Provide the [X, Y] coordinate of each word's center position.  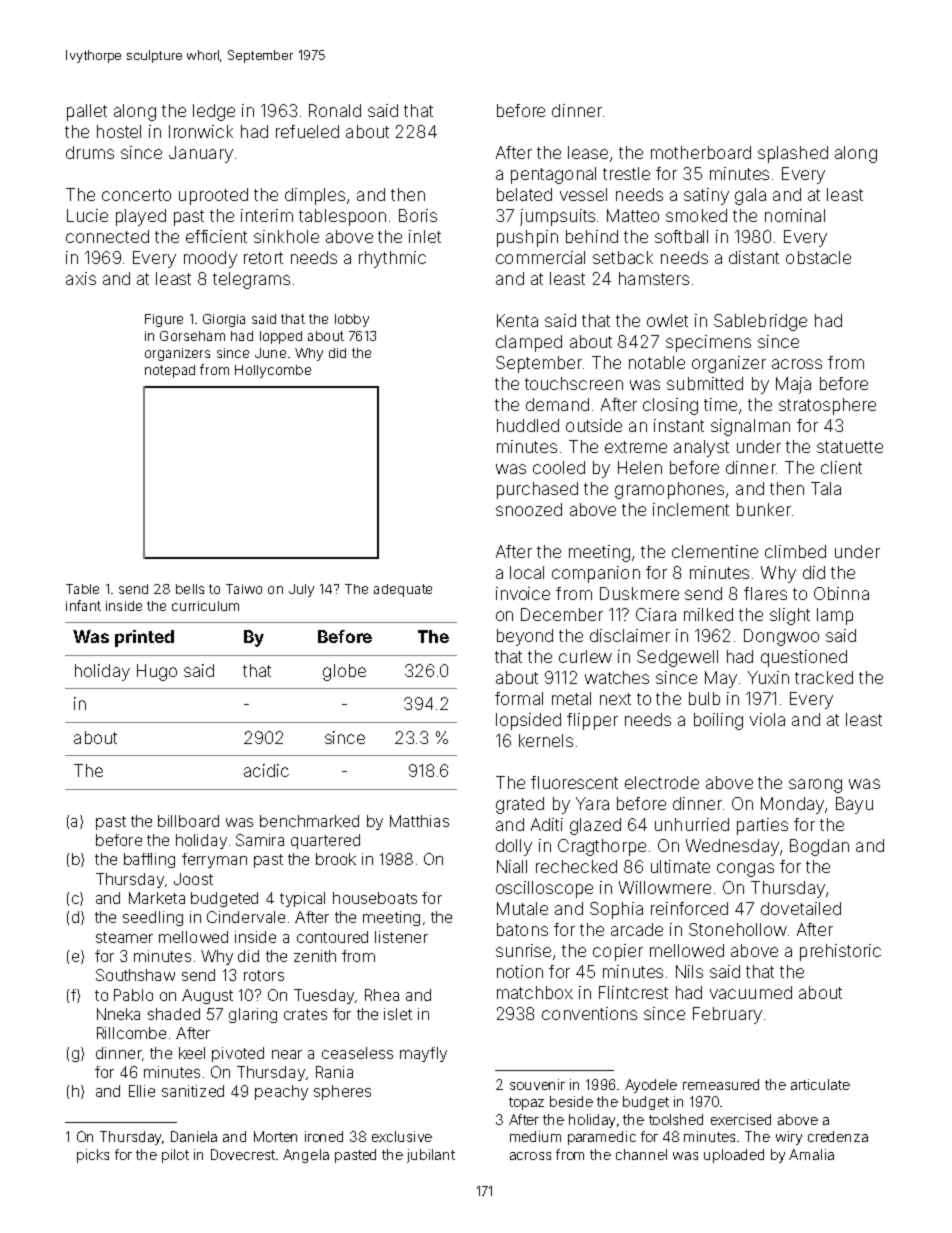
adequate [403, 590]
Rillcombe [131, 1033]
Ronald [335, 110]
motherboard [701, 152]
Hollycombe [273, 371]
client [841, 467]
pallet [87, 112]
